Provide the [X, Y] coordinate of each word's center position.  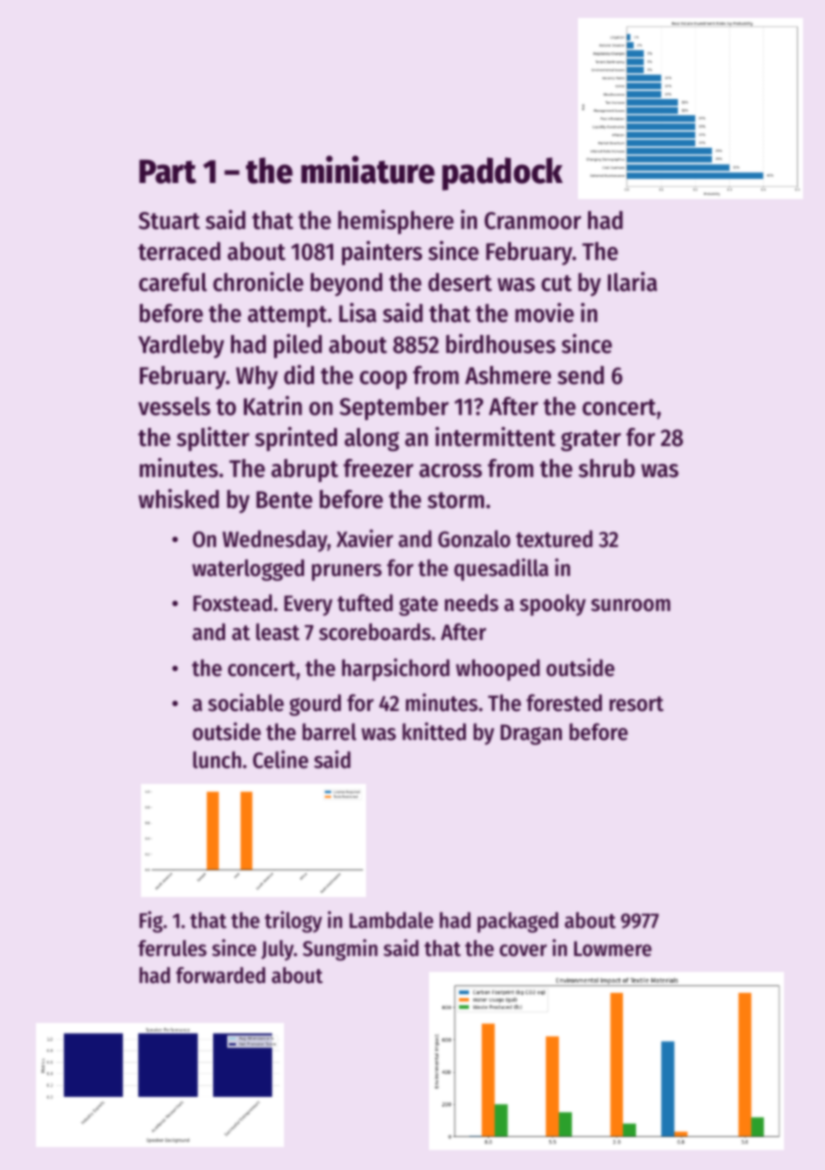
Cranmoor [532, 221]
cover [523, 950]
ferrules [172, 948]
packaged [517, 922]
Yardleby [181, 346]
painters [382, 253]
